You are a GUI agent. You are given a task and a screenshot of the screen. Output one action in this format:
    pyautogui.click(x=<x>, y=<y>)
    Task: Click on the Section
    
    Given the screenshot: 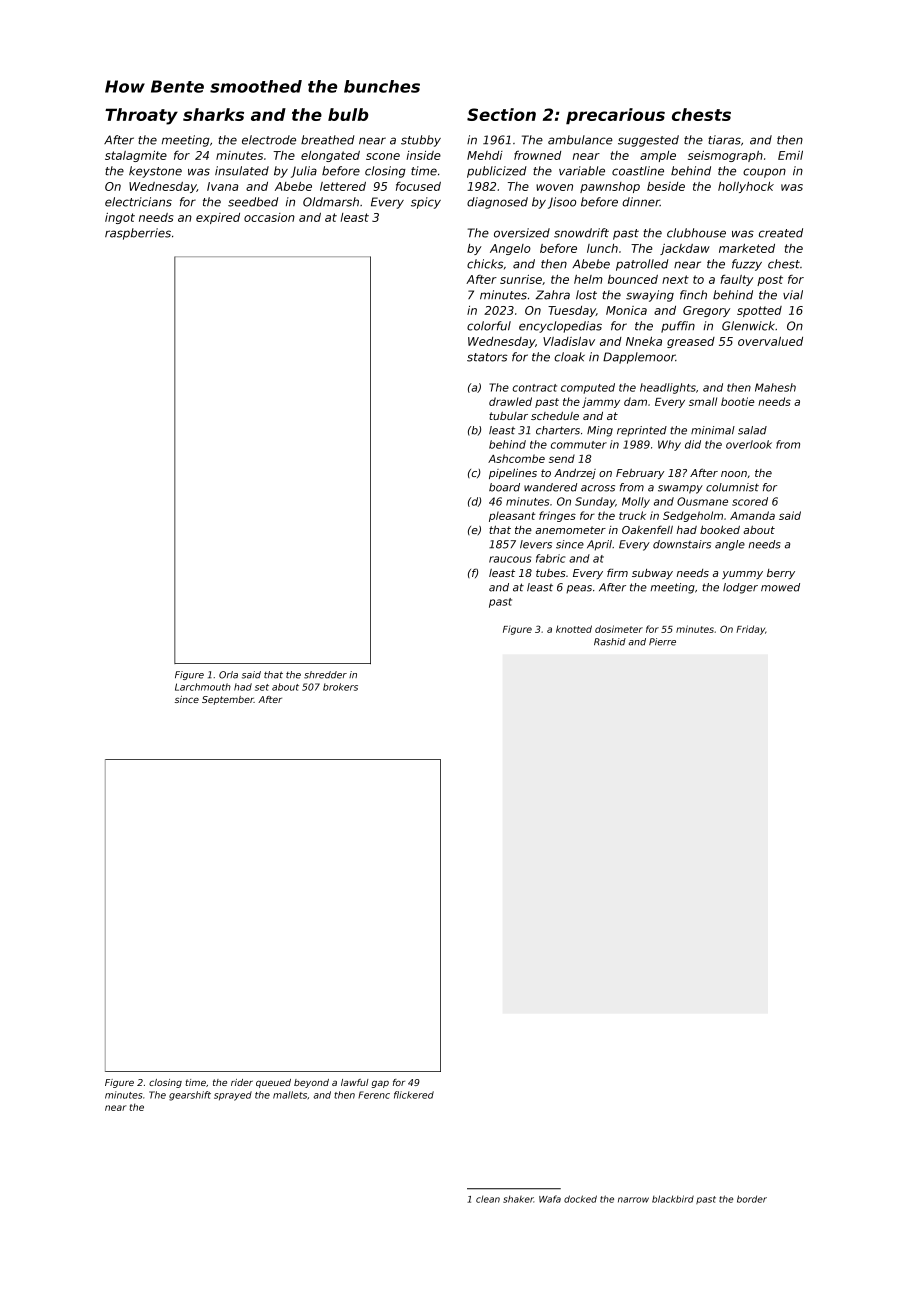 What is the action you would take?
    pyautogui.click(x=501, y=114)
